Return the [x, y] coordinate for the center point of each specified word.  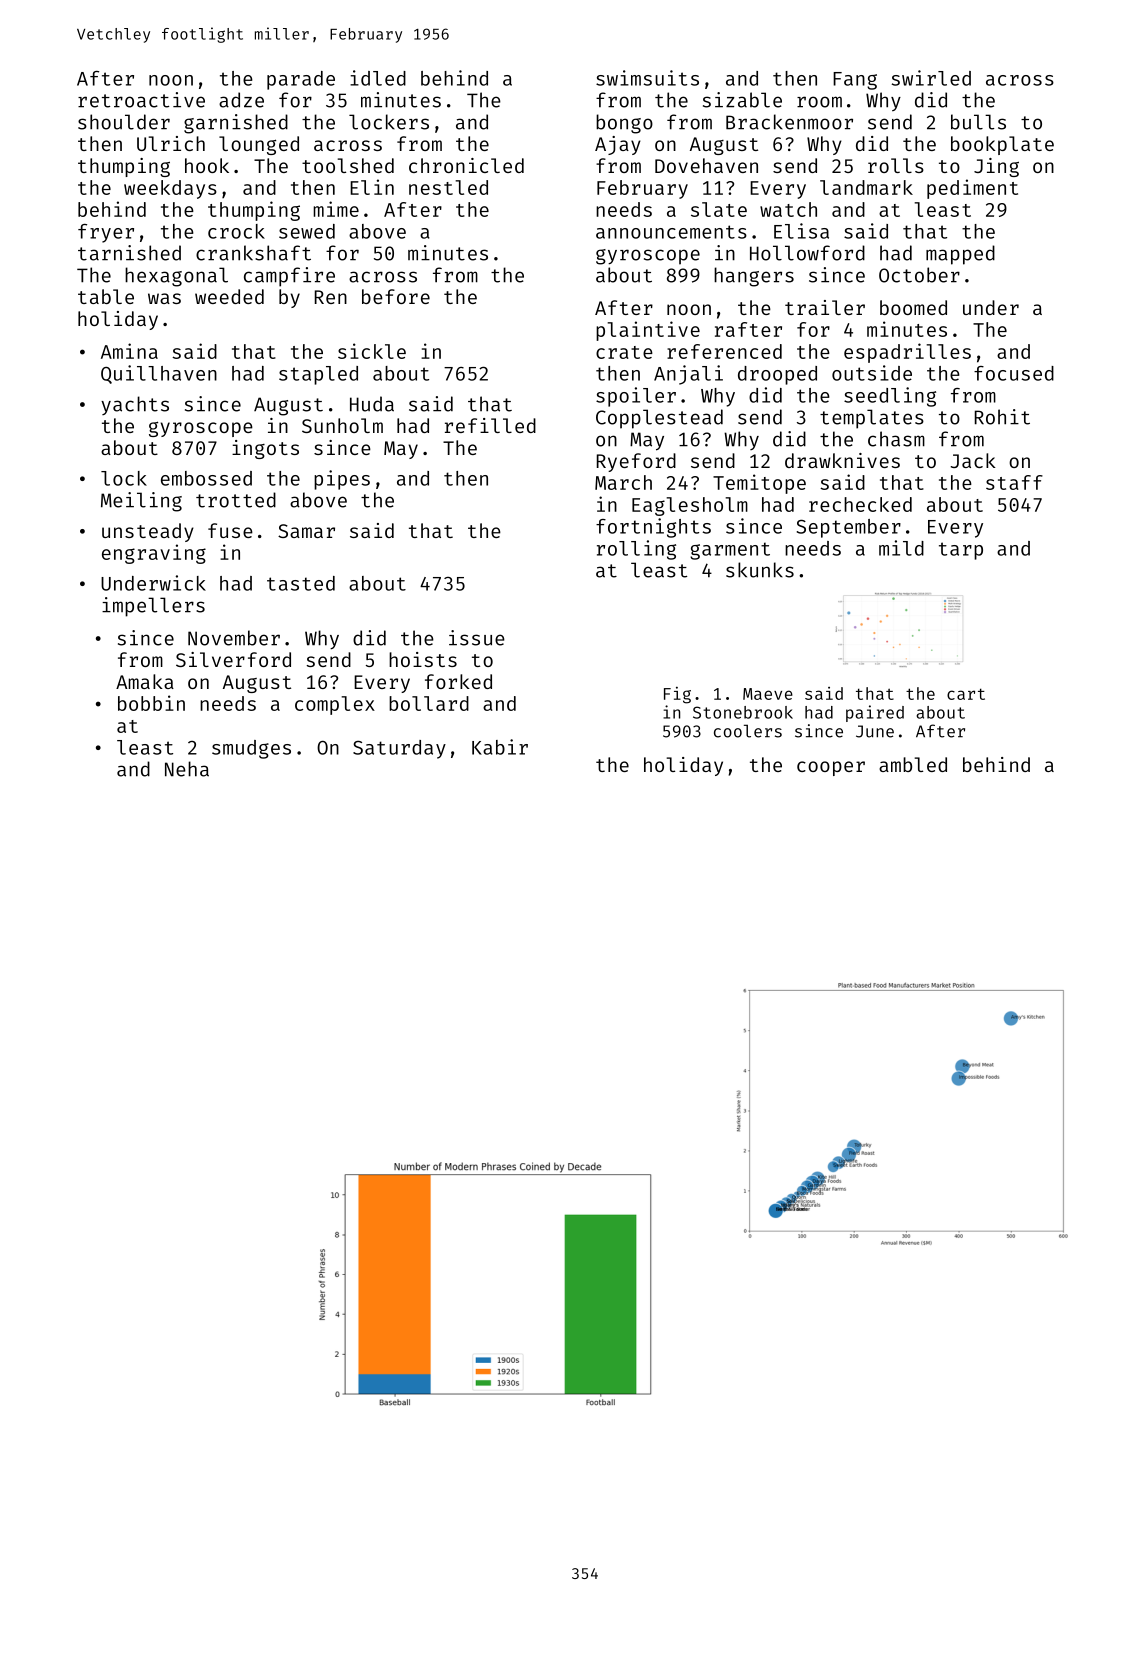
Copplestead [659, 419]
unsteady [148, 532]
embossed [206, 478]
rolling [636, 550]
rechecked [860, 504]
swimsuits [647, 78]
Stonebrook [743, 712]
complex [335, 705]
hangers [754, 277]
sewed [307, 231]
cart [966, 694]
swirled [931, 78]
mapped [960, 255]
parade [301, 80]
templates [872, 419]
